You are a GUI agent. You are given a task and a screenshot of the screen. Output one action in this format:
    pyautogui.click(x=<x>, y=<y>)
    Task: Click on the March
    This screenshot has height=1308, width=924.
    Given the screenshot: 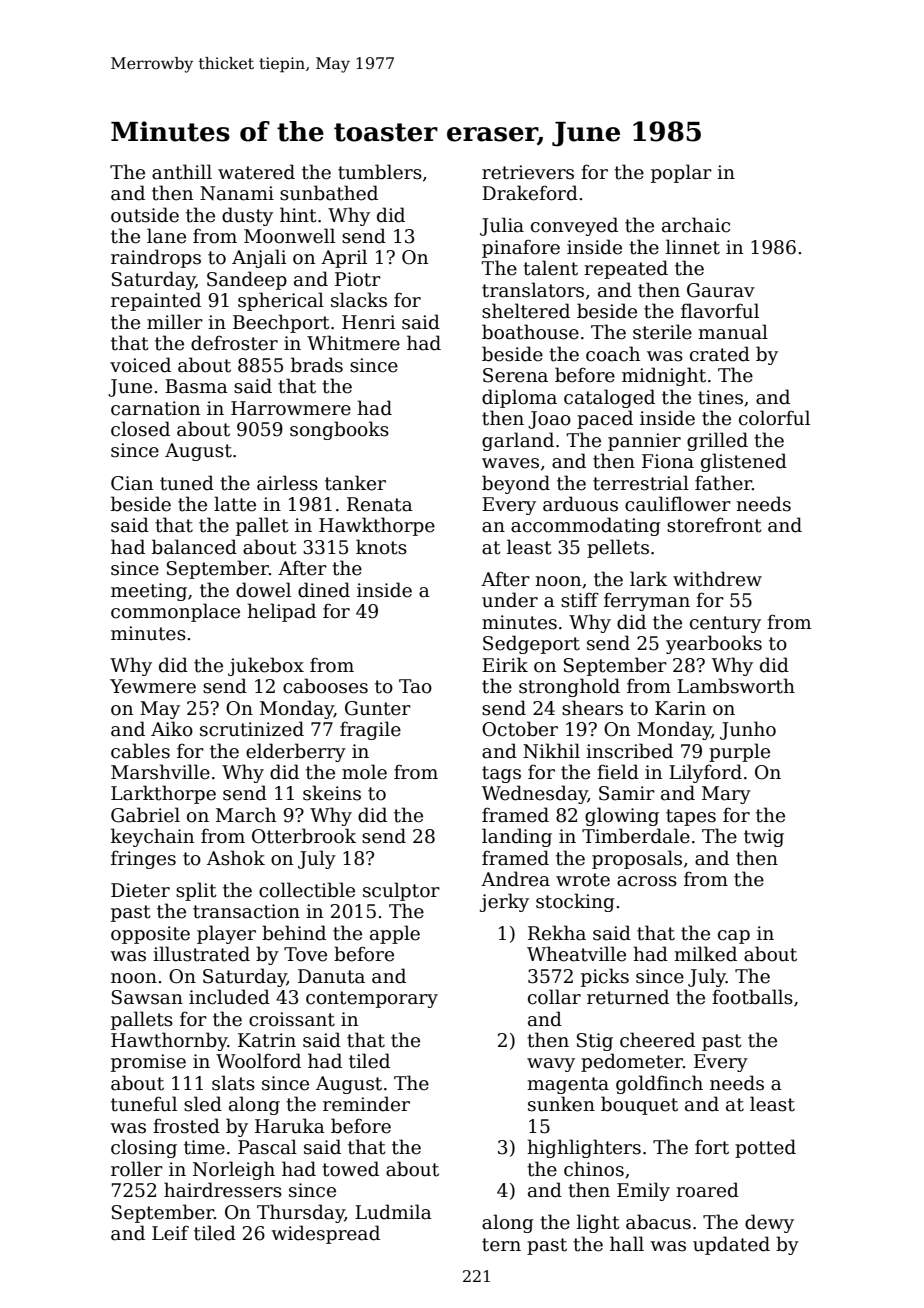 What is the action you would take?
    pyautogui.click(x=246, y=815)
